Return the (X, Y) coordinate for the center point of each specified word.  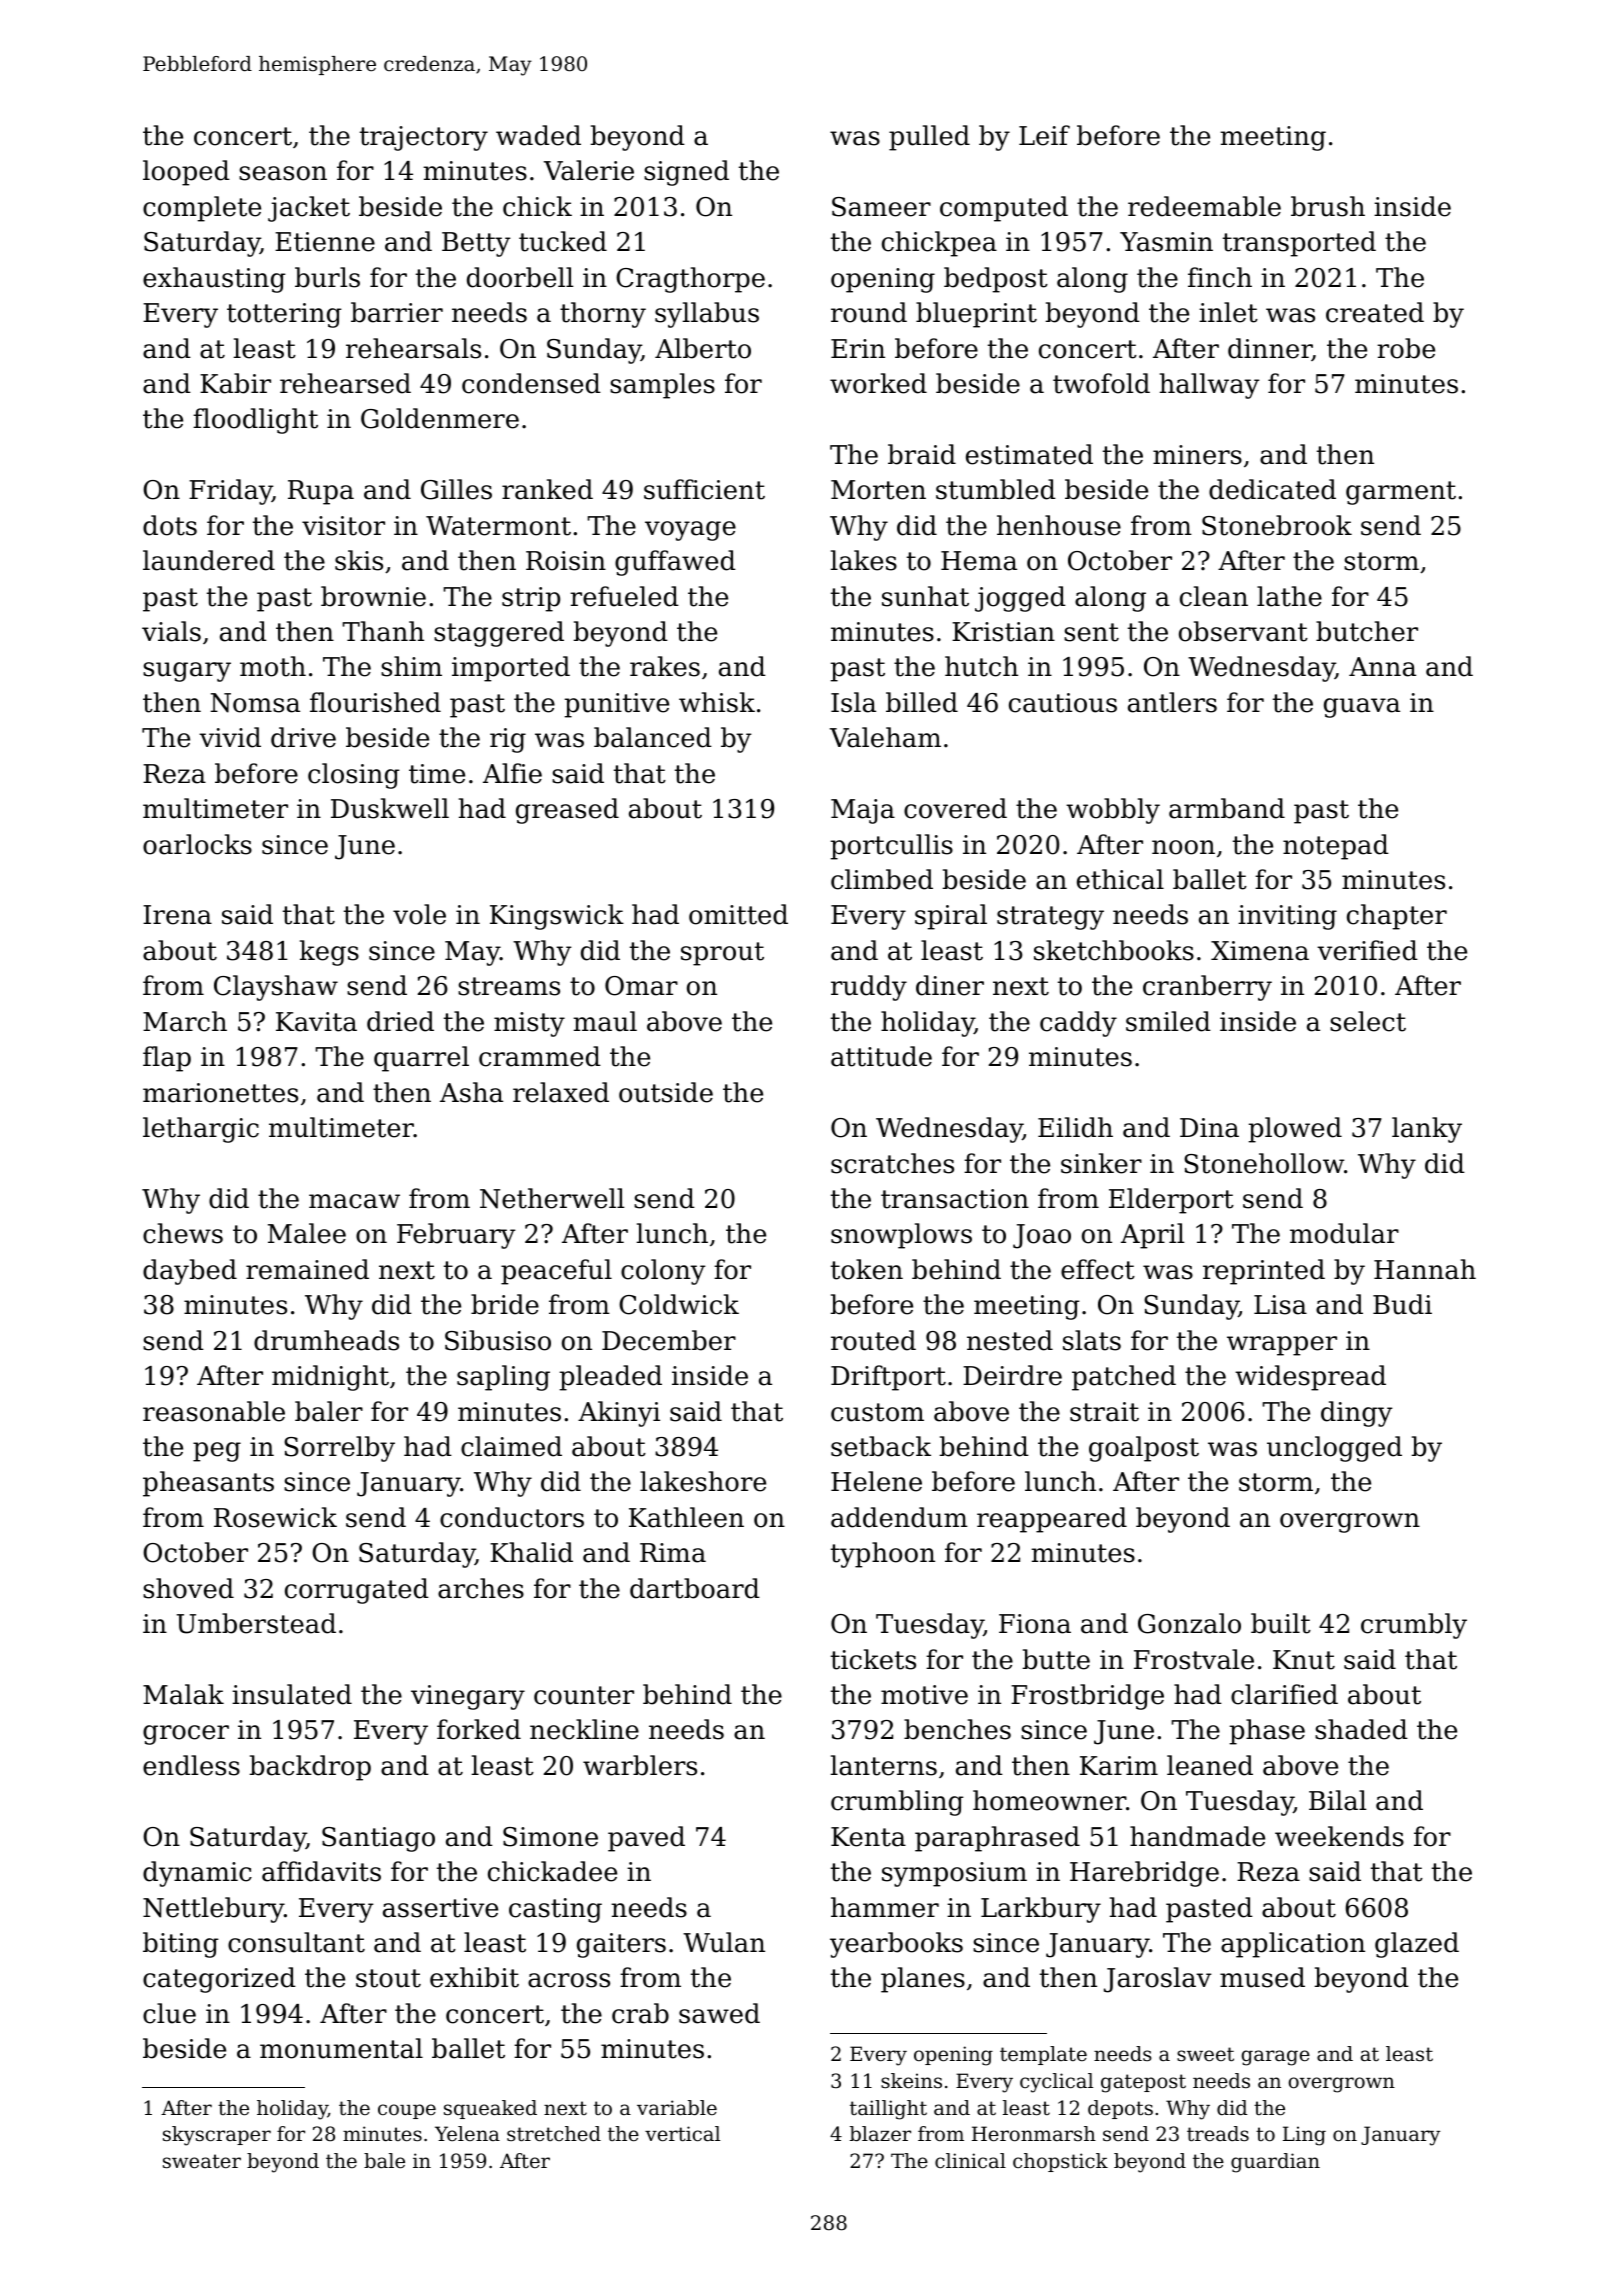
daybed (190, 1272)
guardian (1275, 2163)
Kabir (235, 383)
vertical (682, 2134)
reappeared (1052, 1520)
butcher (1367, 631)
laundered (209, 560)
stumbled (996, 489)
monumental (341, 2048)
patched (1124, 1378)
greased (567, 811)
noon (1183, 847)
